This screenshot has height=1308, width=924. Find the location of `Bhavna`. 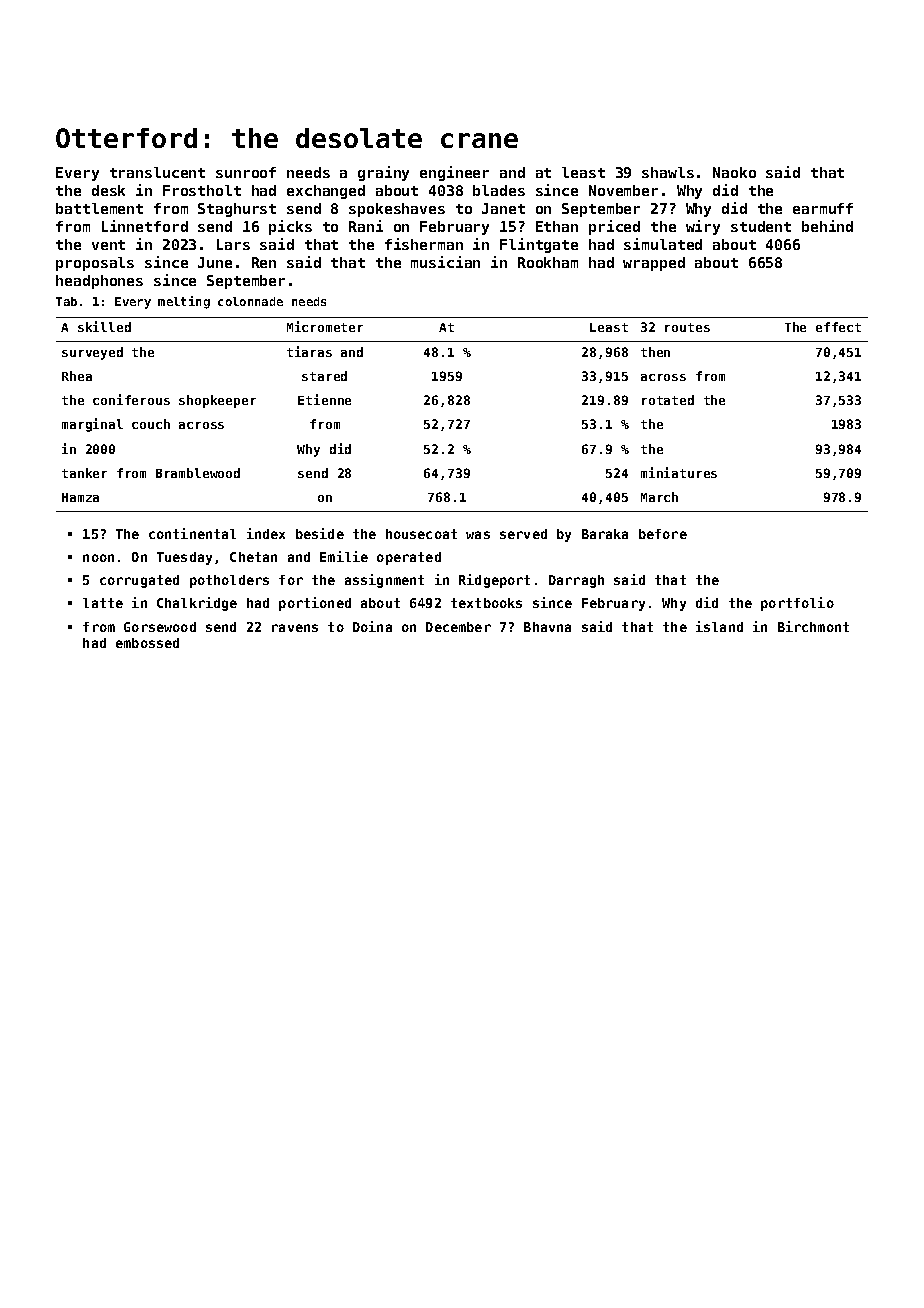

Bhavna is located at coordinates (547, 627).
